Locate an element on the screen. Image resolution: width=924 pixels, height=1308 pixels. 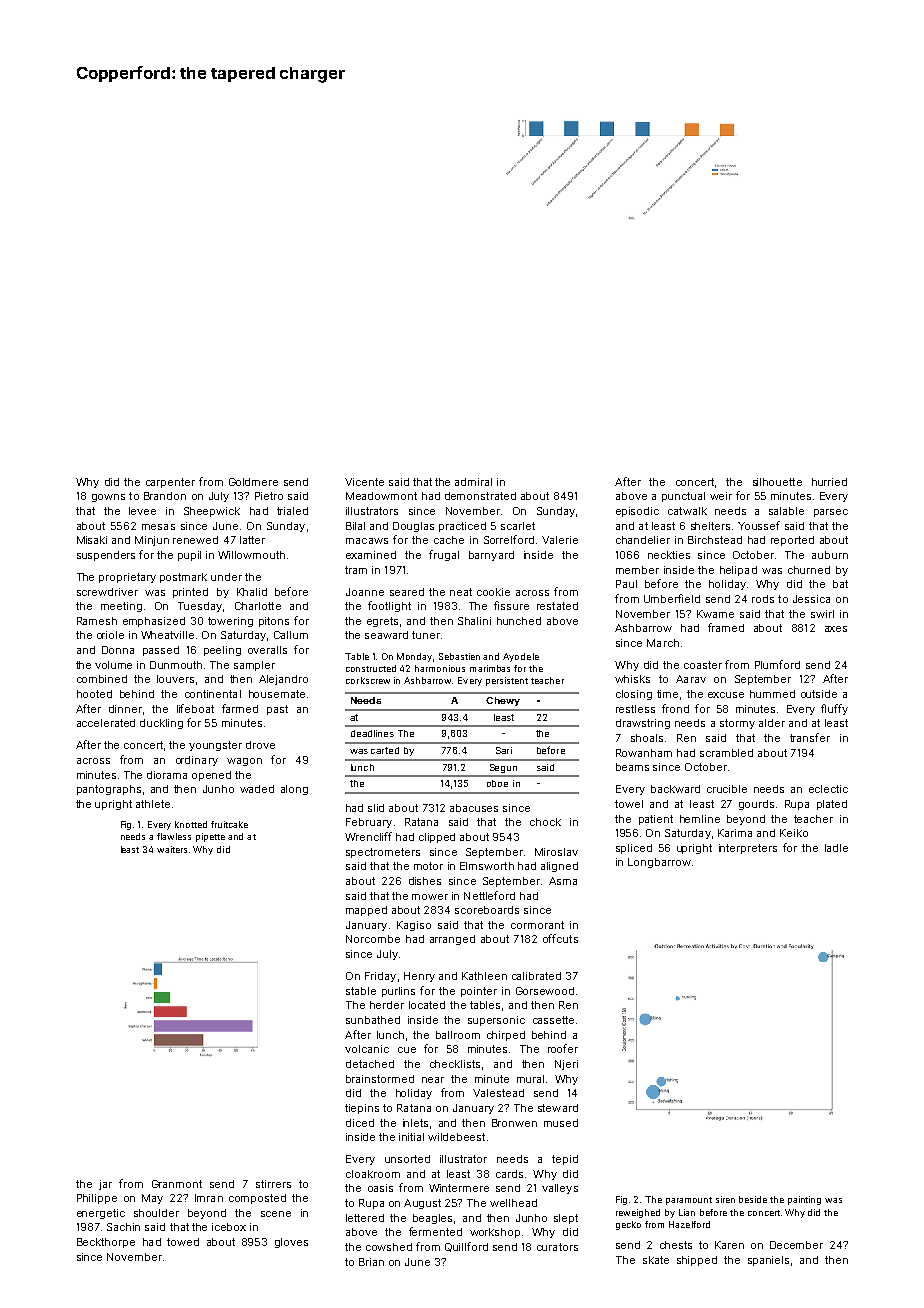
waiters is located at coordinates (172, 849).
